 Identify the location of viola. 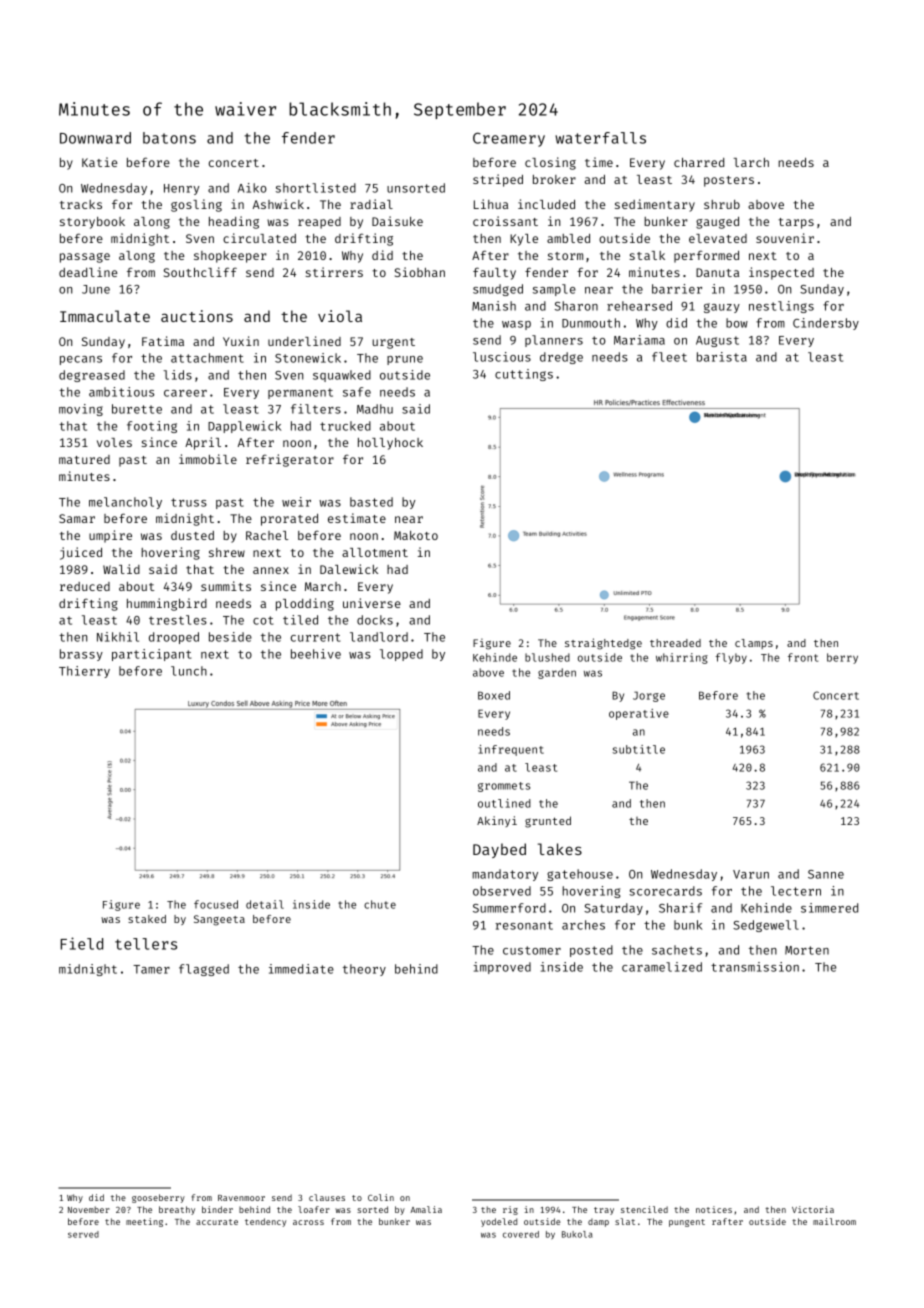
(340, 316).
